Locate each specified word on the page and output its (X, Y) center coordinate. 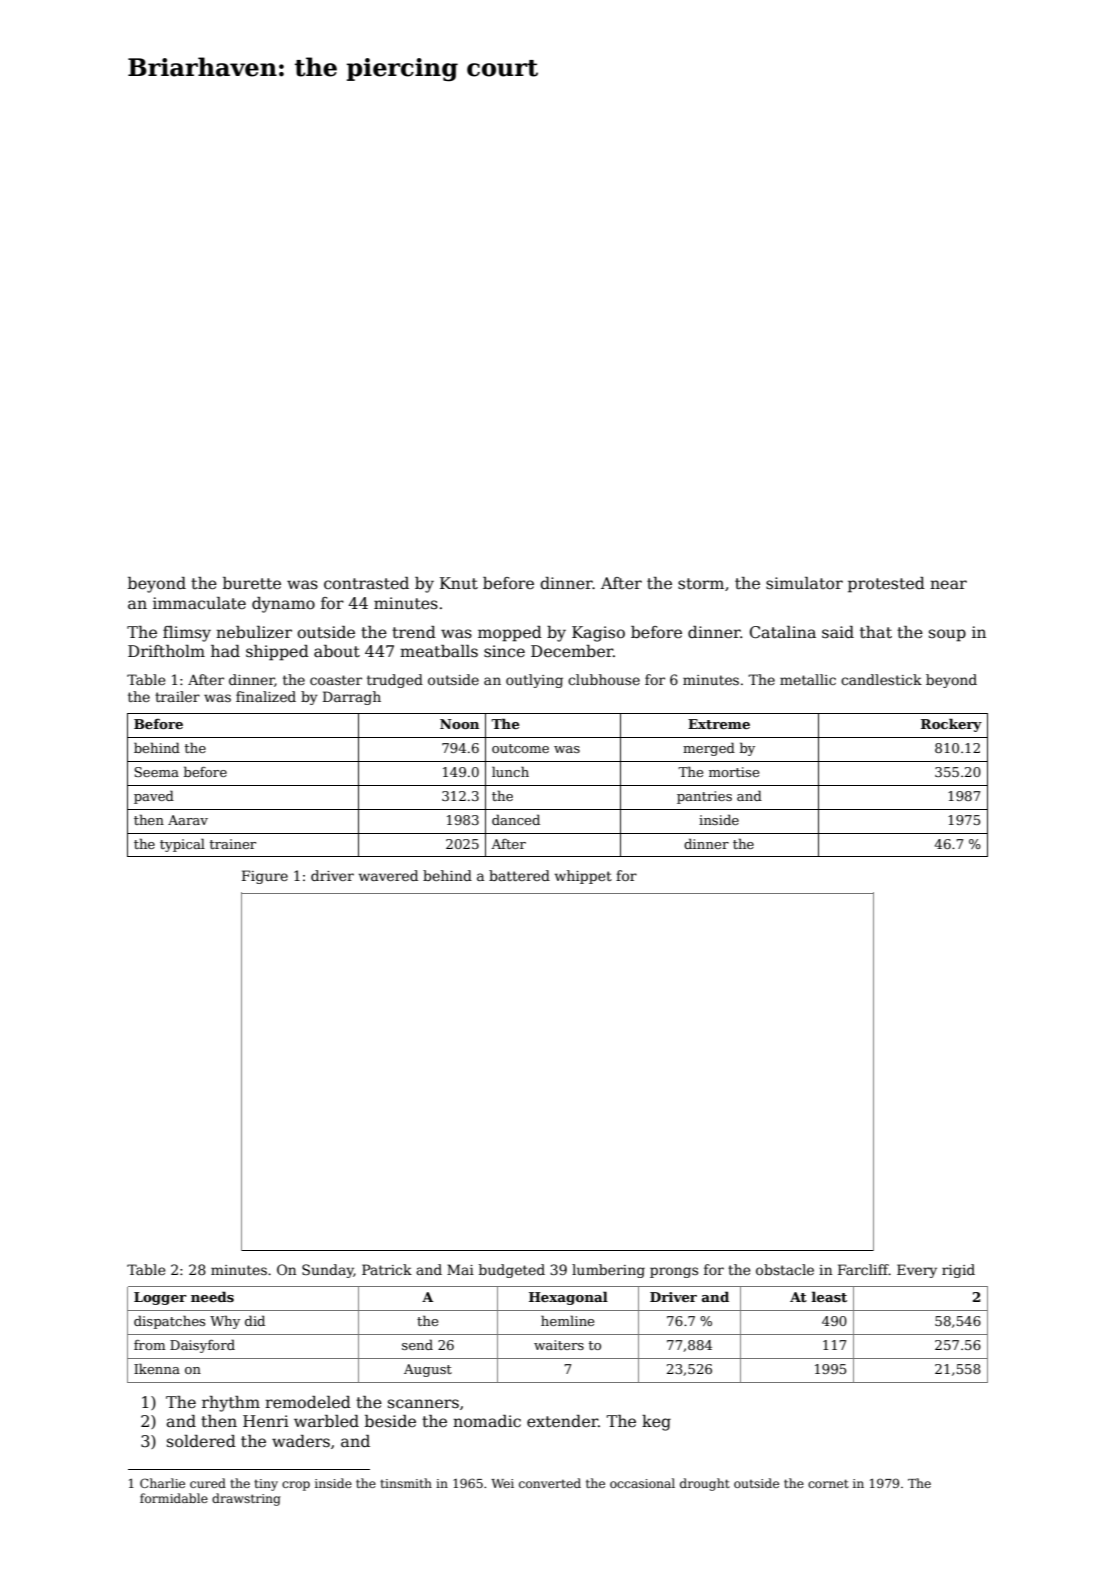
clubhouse (604, 679)
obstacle (785, 1269)
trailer (177, 696)
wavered (388, 875)
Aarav (188, 820)
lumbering (608, 1271)
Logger (160, 1298)
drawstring (246, 1499)
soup (947, 635)
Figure (265, 877)
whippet (583, 877)
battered (519, 875)
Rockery (951, 725)
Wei (502, 1483)
